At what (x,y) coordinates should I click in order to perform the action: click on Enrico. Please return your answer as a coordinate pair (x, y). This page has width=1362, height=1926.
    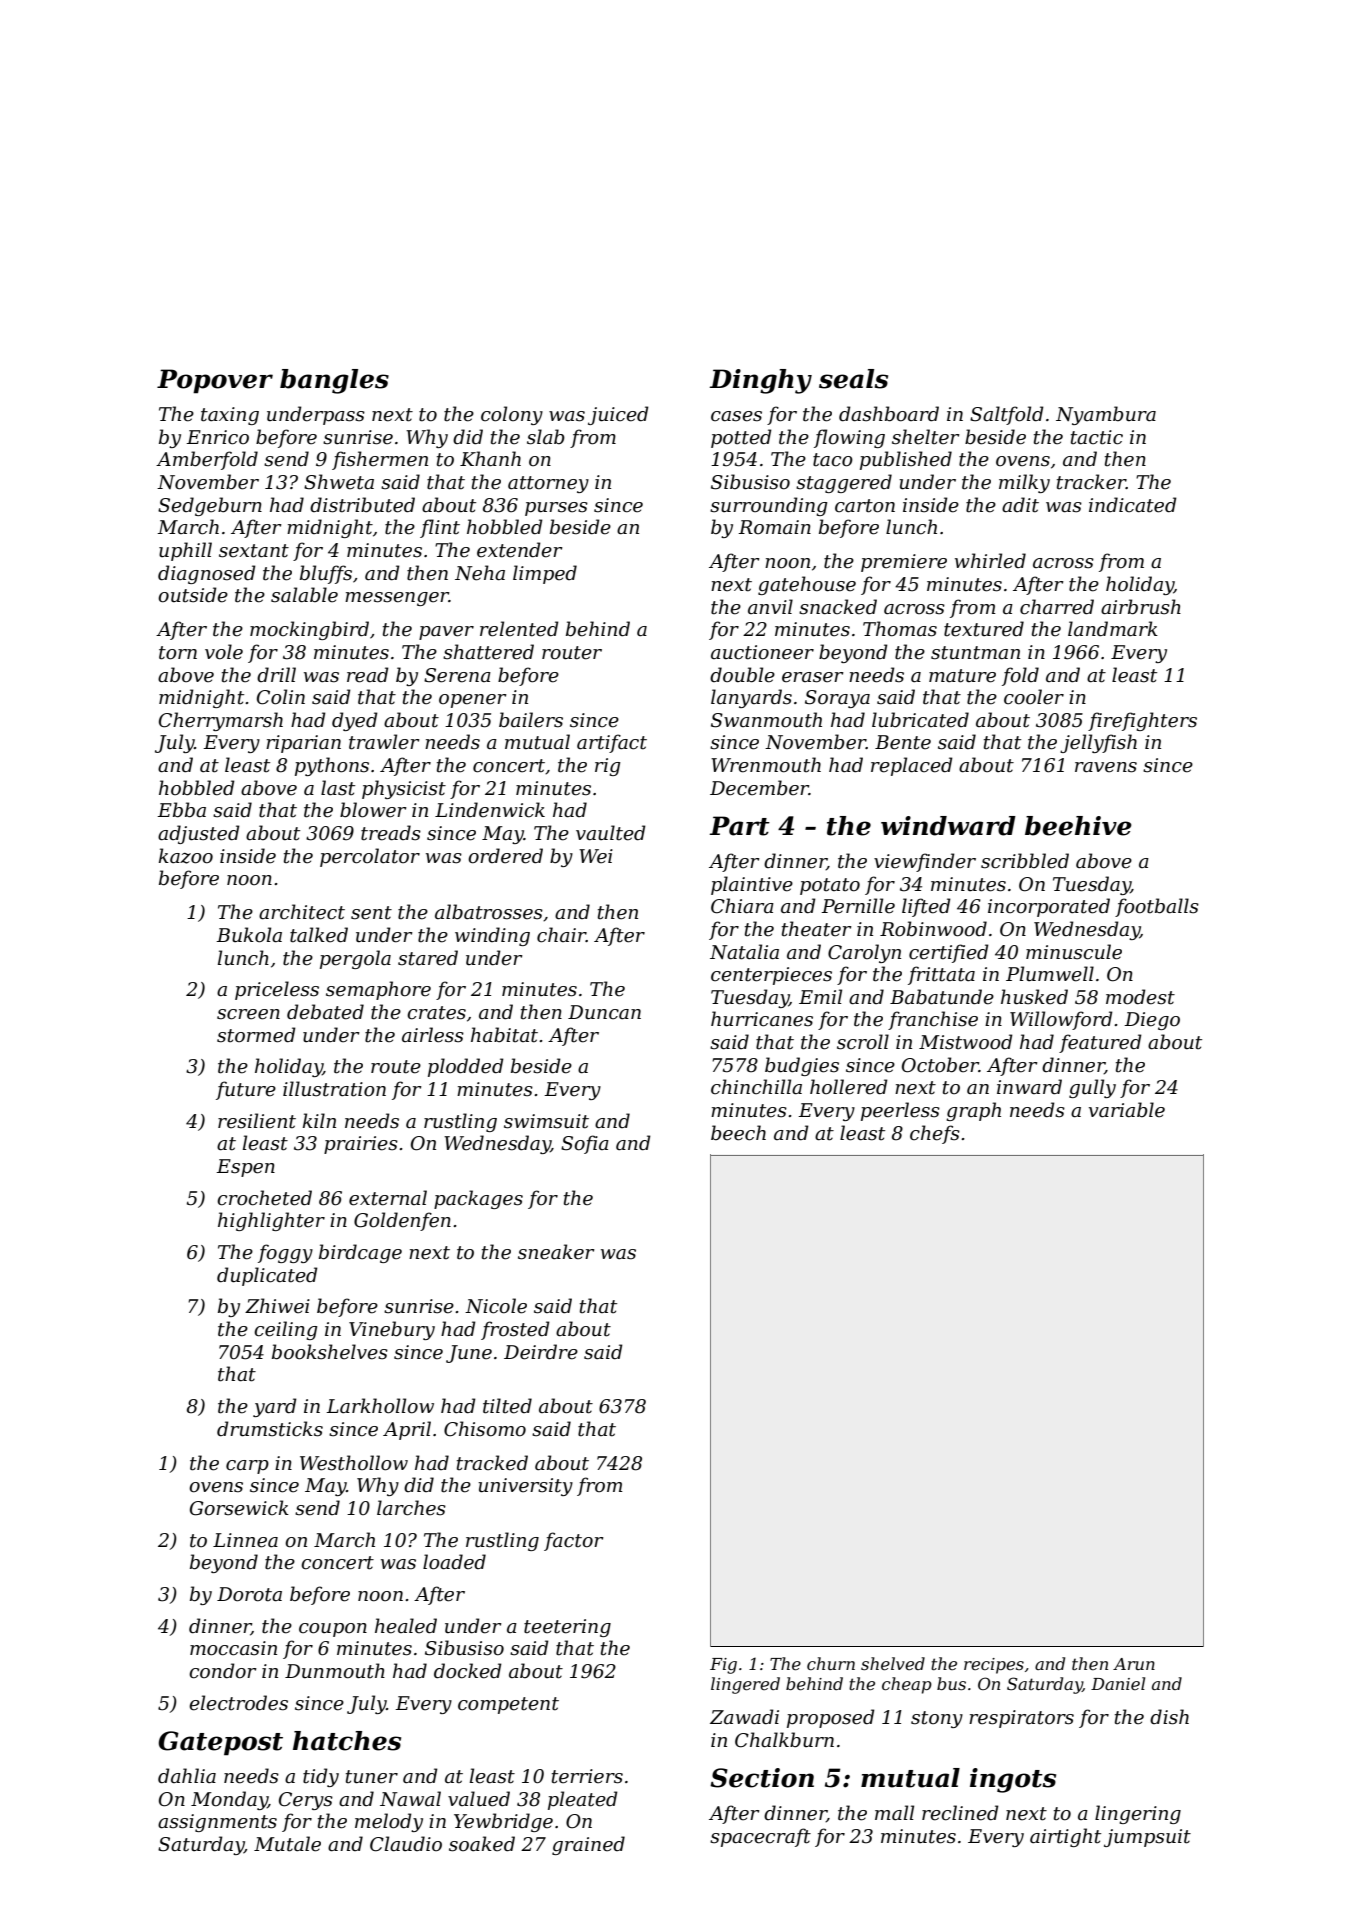
    Looking at the image, I should click on (217, 437).
